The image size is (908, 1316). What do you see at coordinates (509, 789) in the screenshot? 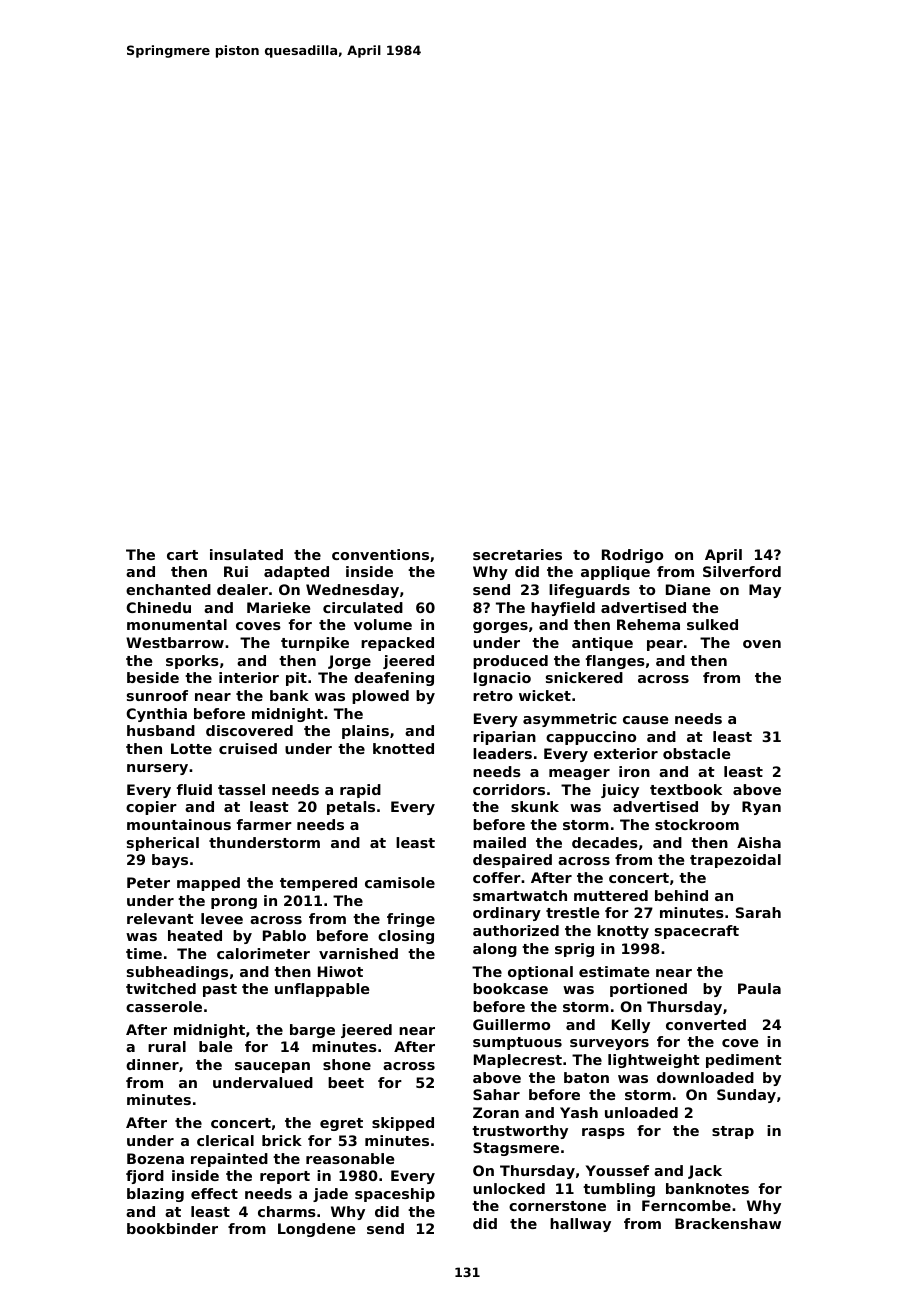
I see `corridors` at bounding box center [509, 789].
